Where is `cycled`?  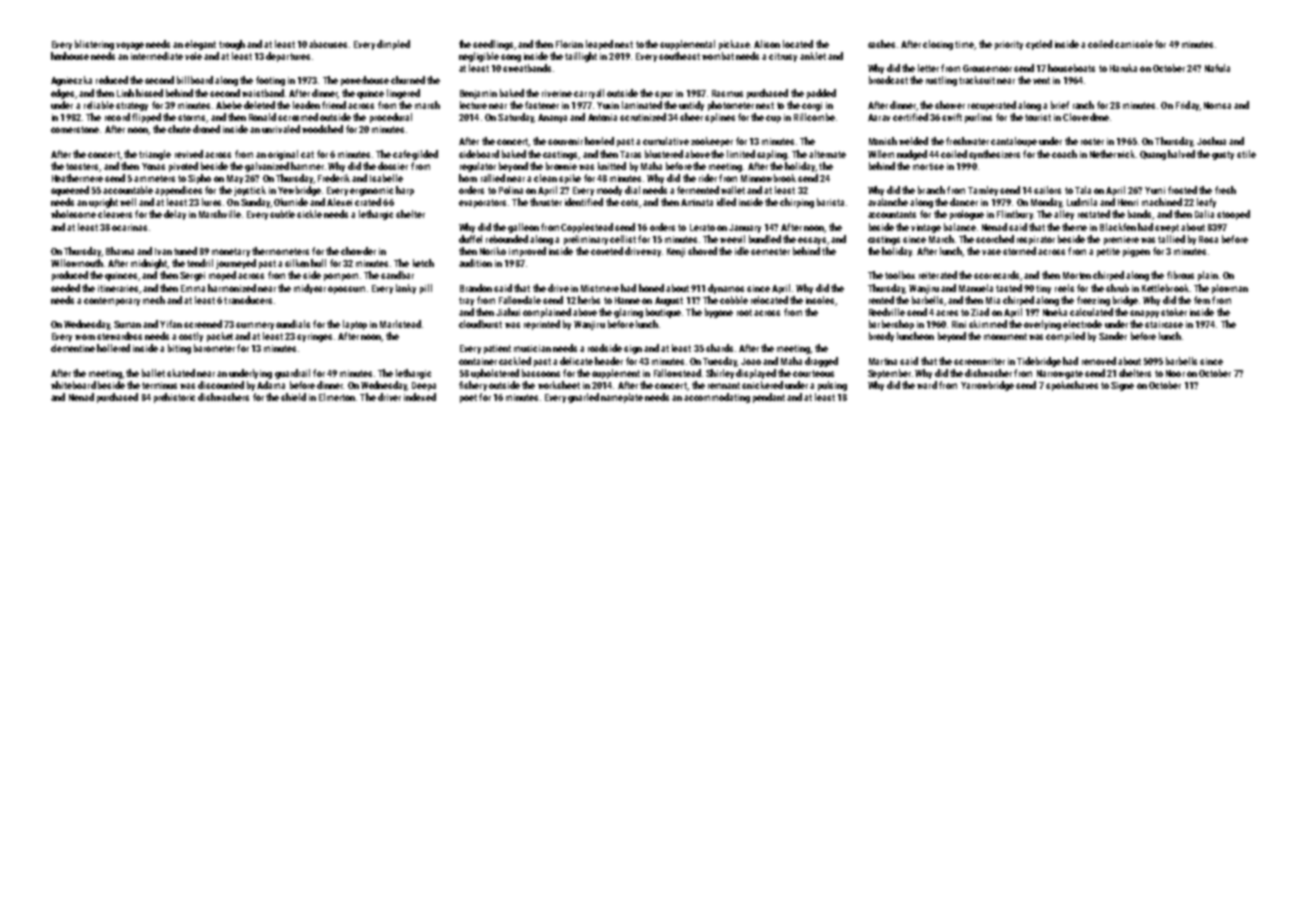
cycled is located at coordinates (1039, 45).
